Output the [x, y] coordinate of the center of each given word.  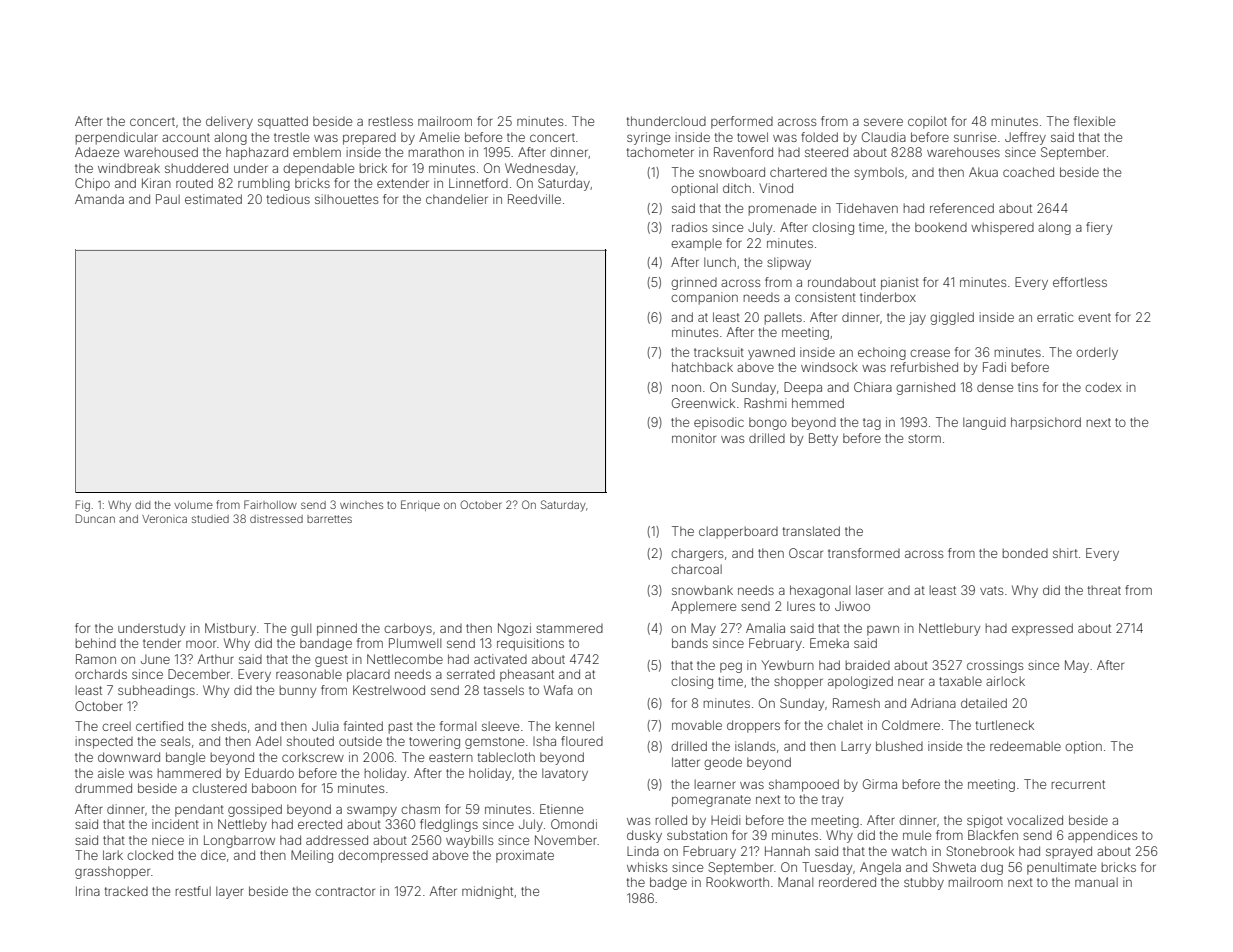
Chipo [92, 184]
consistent [825, 297]
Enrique [420, 505]
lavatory [565, 774]
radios [689, 227]
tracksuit [719, 352]
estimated [213, 199]
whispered [1002, 228]
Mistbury [230, 629]
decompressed [383, 856]
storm [924, 438]
